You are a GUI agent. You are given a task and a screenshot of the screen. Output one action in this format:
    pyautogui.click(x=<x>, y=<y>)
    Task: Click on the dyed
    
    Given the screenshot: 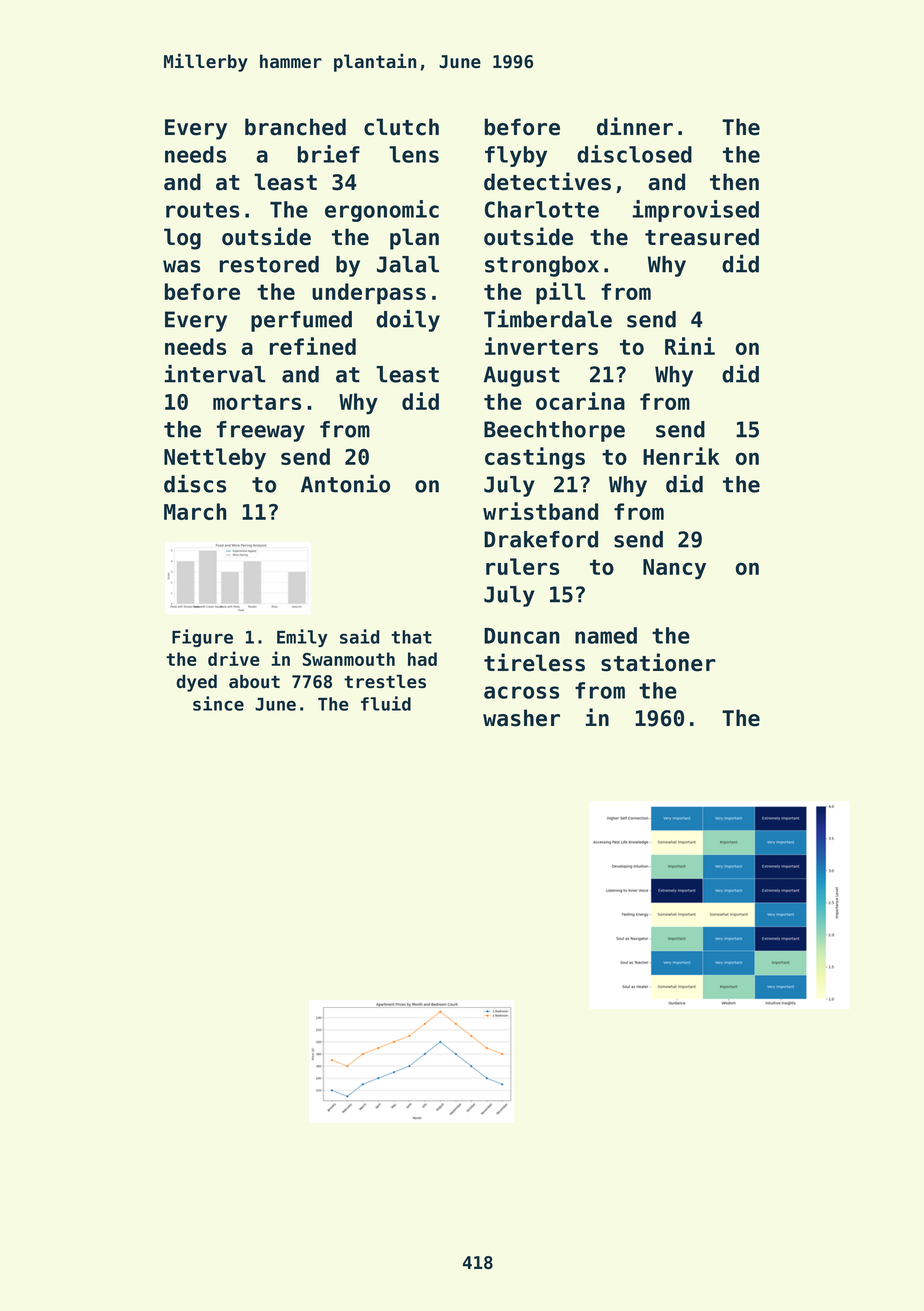 What is the action you would take?
    pyautogui.click(x=197, y=683)
